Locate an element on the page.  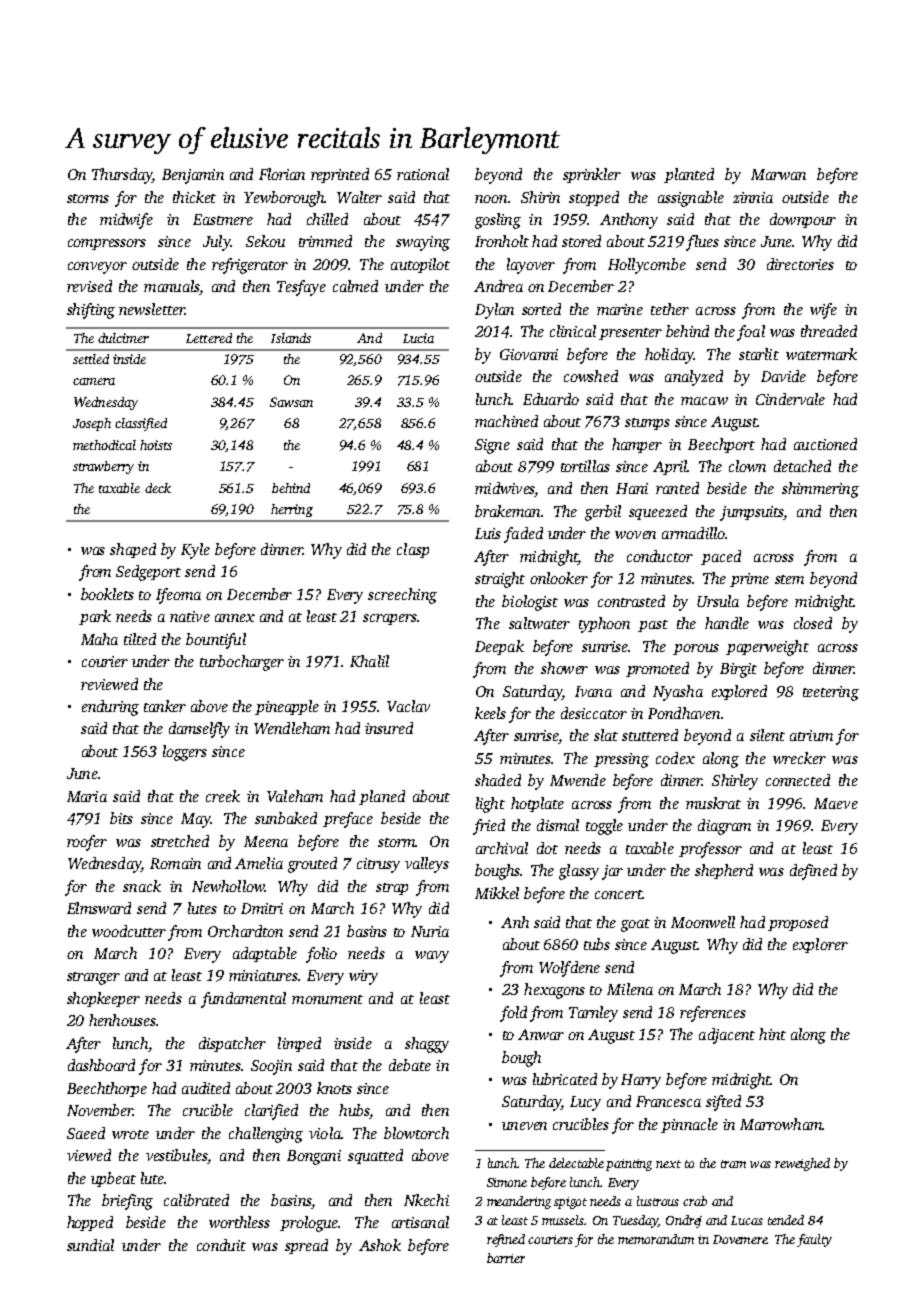
paced is located at coordinates (721, 557).
